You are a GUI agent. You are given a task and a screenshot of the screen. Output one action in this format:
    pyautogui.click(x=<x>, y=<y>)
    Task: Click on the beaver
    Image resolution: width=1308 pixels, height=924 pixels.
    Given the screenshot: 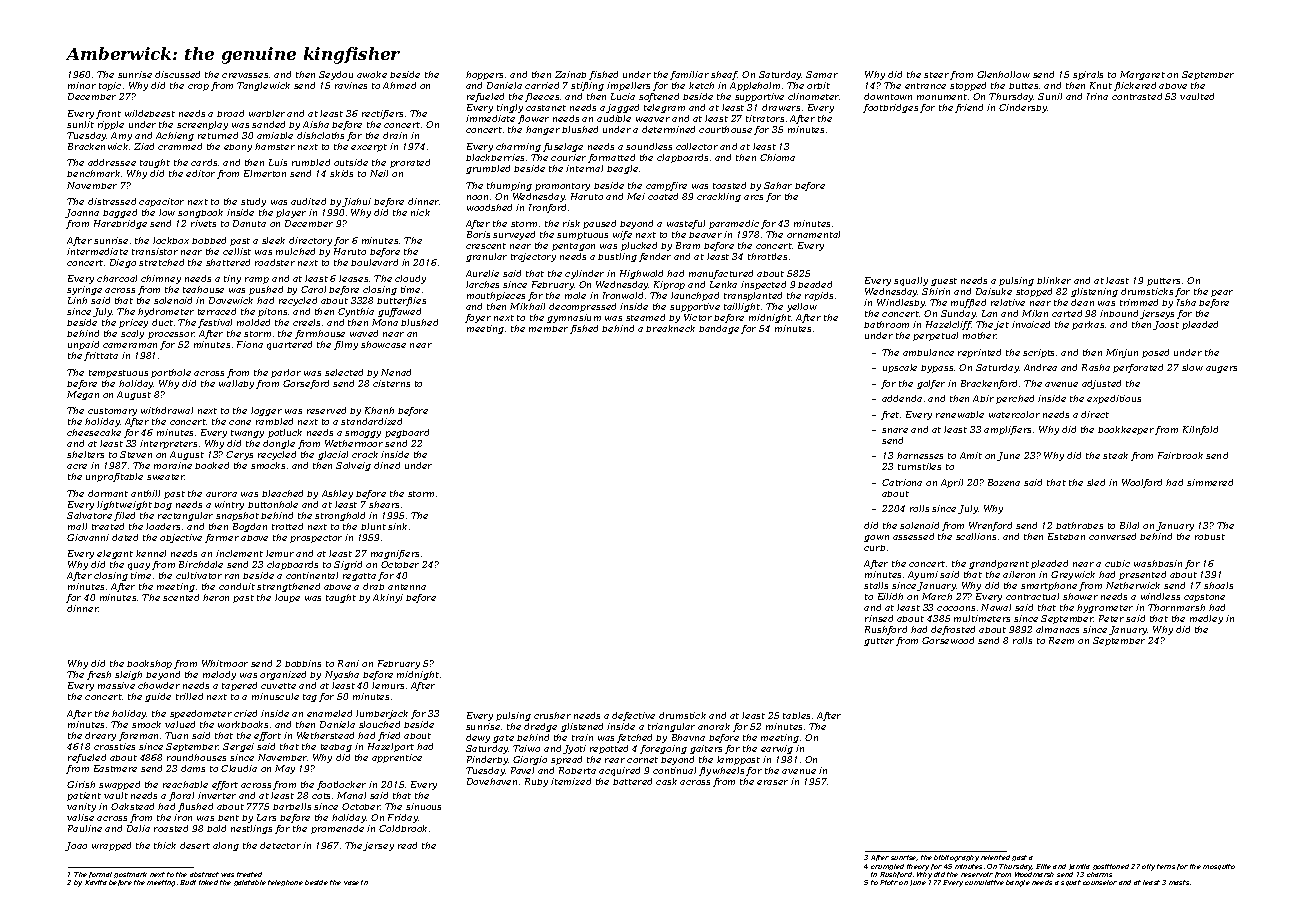 What is the action you would take?
    pyautogui.click(x=705, y=235)
